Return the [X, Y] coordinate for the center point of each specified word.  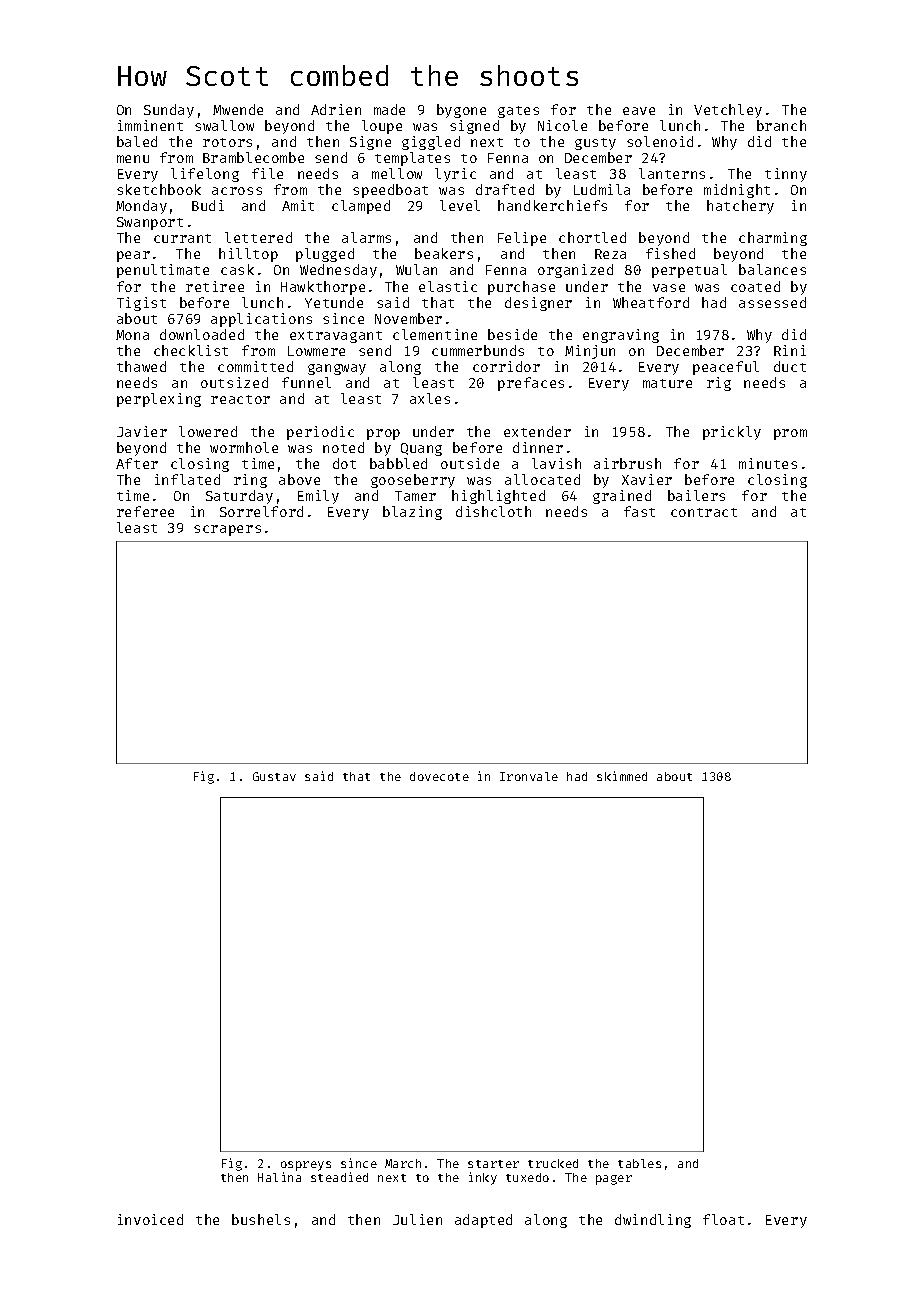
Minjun [590, 352]
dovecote [439, 776]
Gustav [274, 776]
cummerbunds [478, 350]
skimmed [622, 776]
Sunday [169, 111]
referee [145, 511]
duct [790, 366]
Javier [142, 431]
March [403, 1163]
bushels [261, 1219]
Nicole [562, 125]
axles [430, 398]
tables [639, 1163]
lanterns [672, 173]
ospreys [306, 1166]
